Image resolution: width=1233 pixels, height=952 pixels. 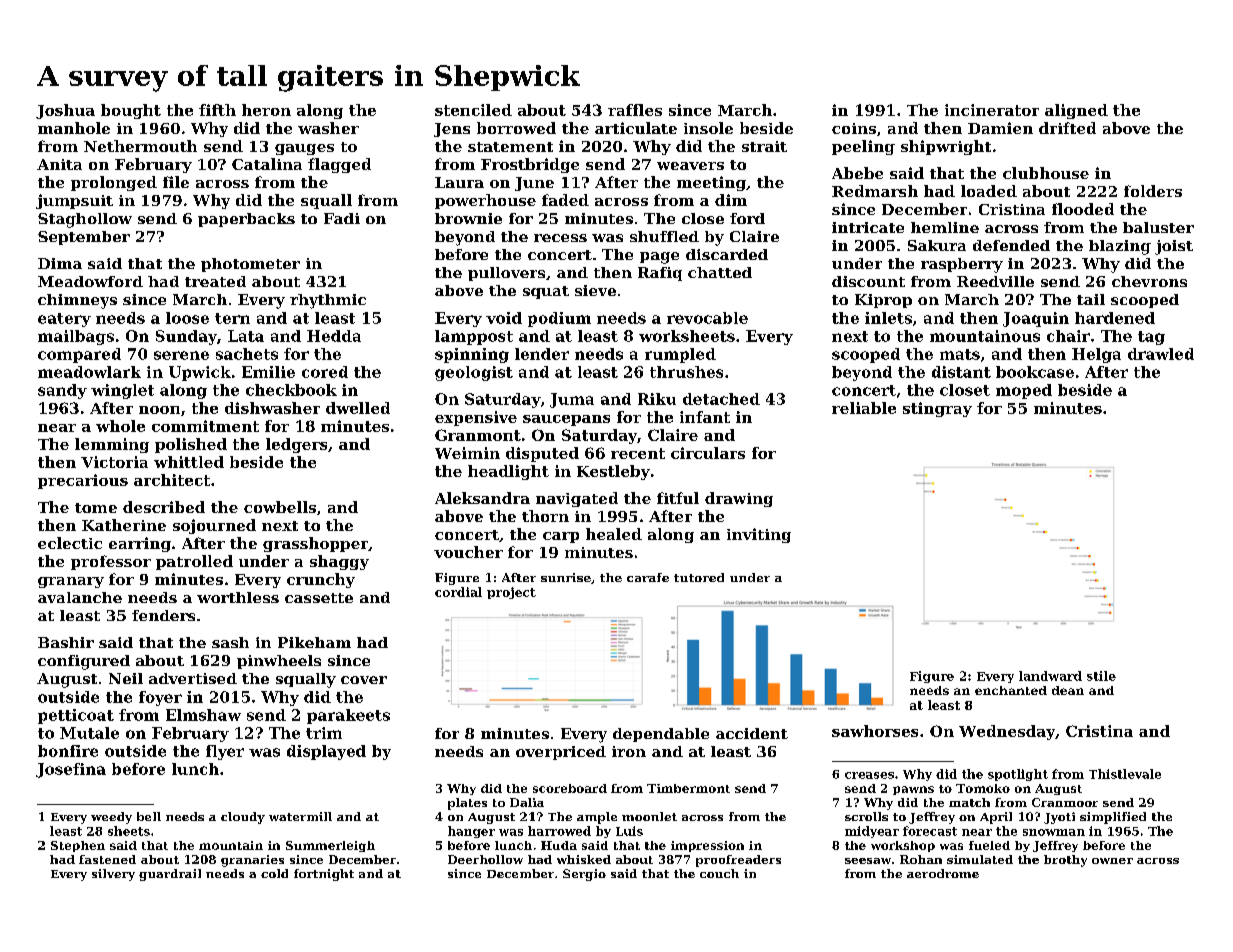 What do you see at coordinates (78, 846) in the image?
I see `Stephen` at bounding box center [78, 846].
